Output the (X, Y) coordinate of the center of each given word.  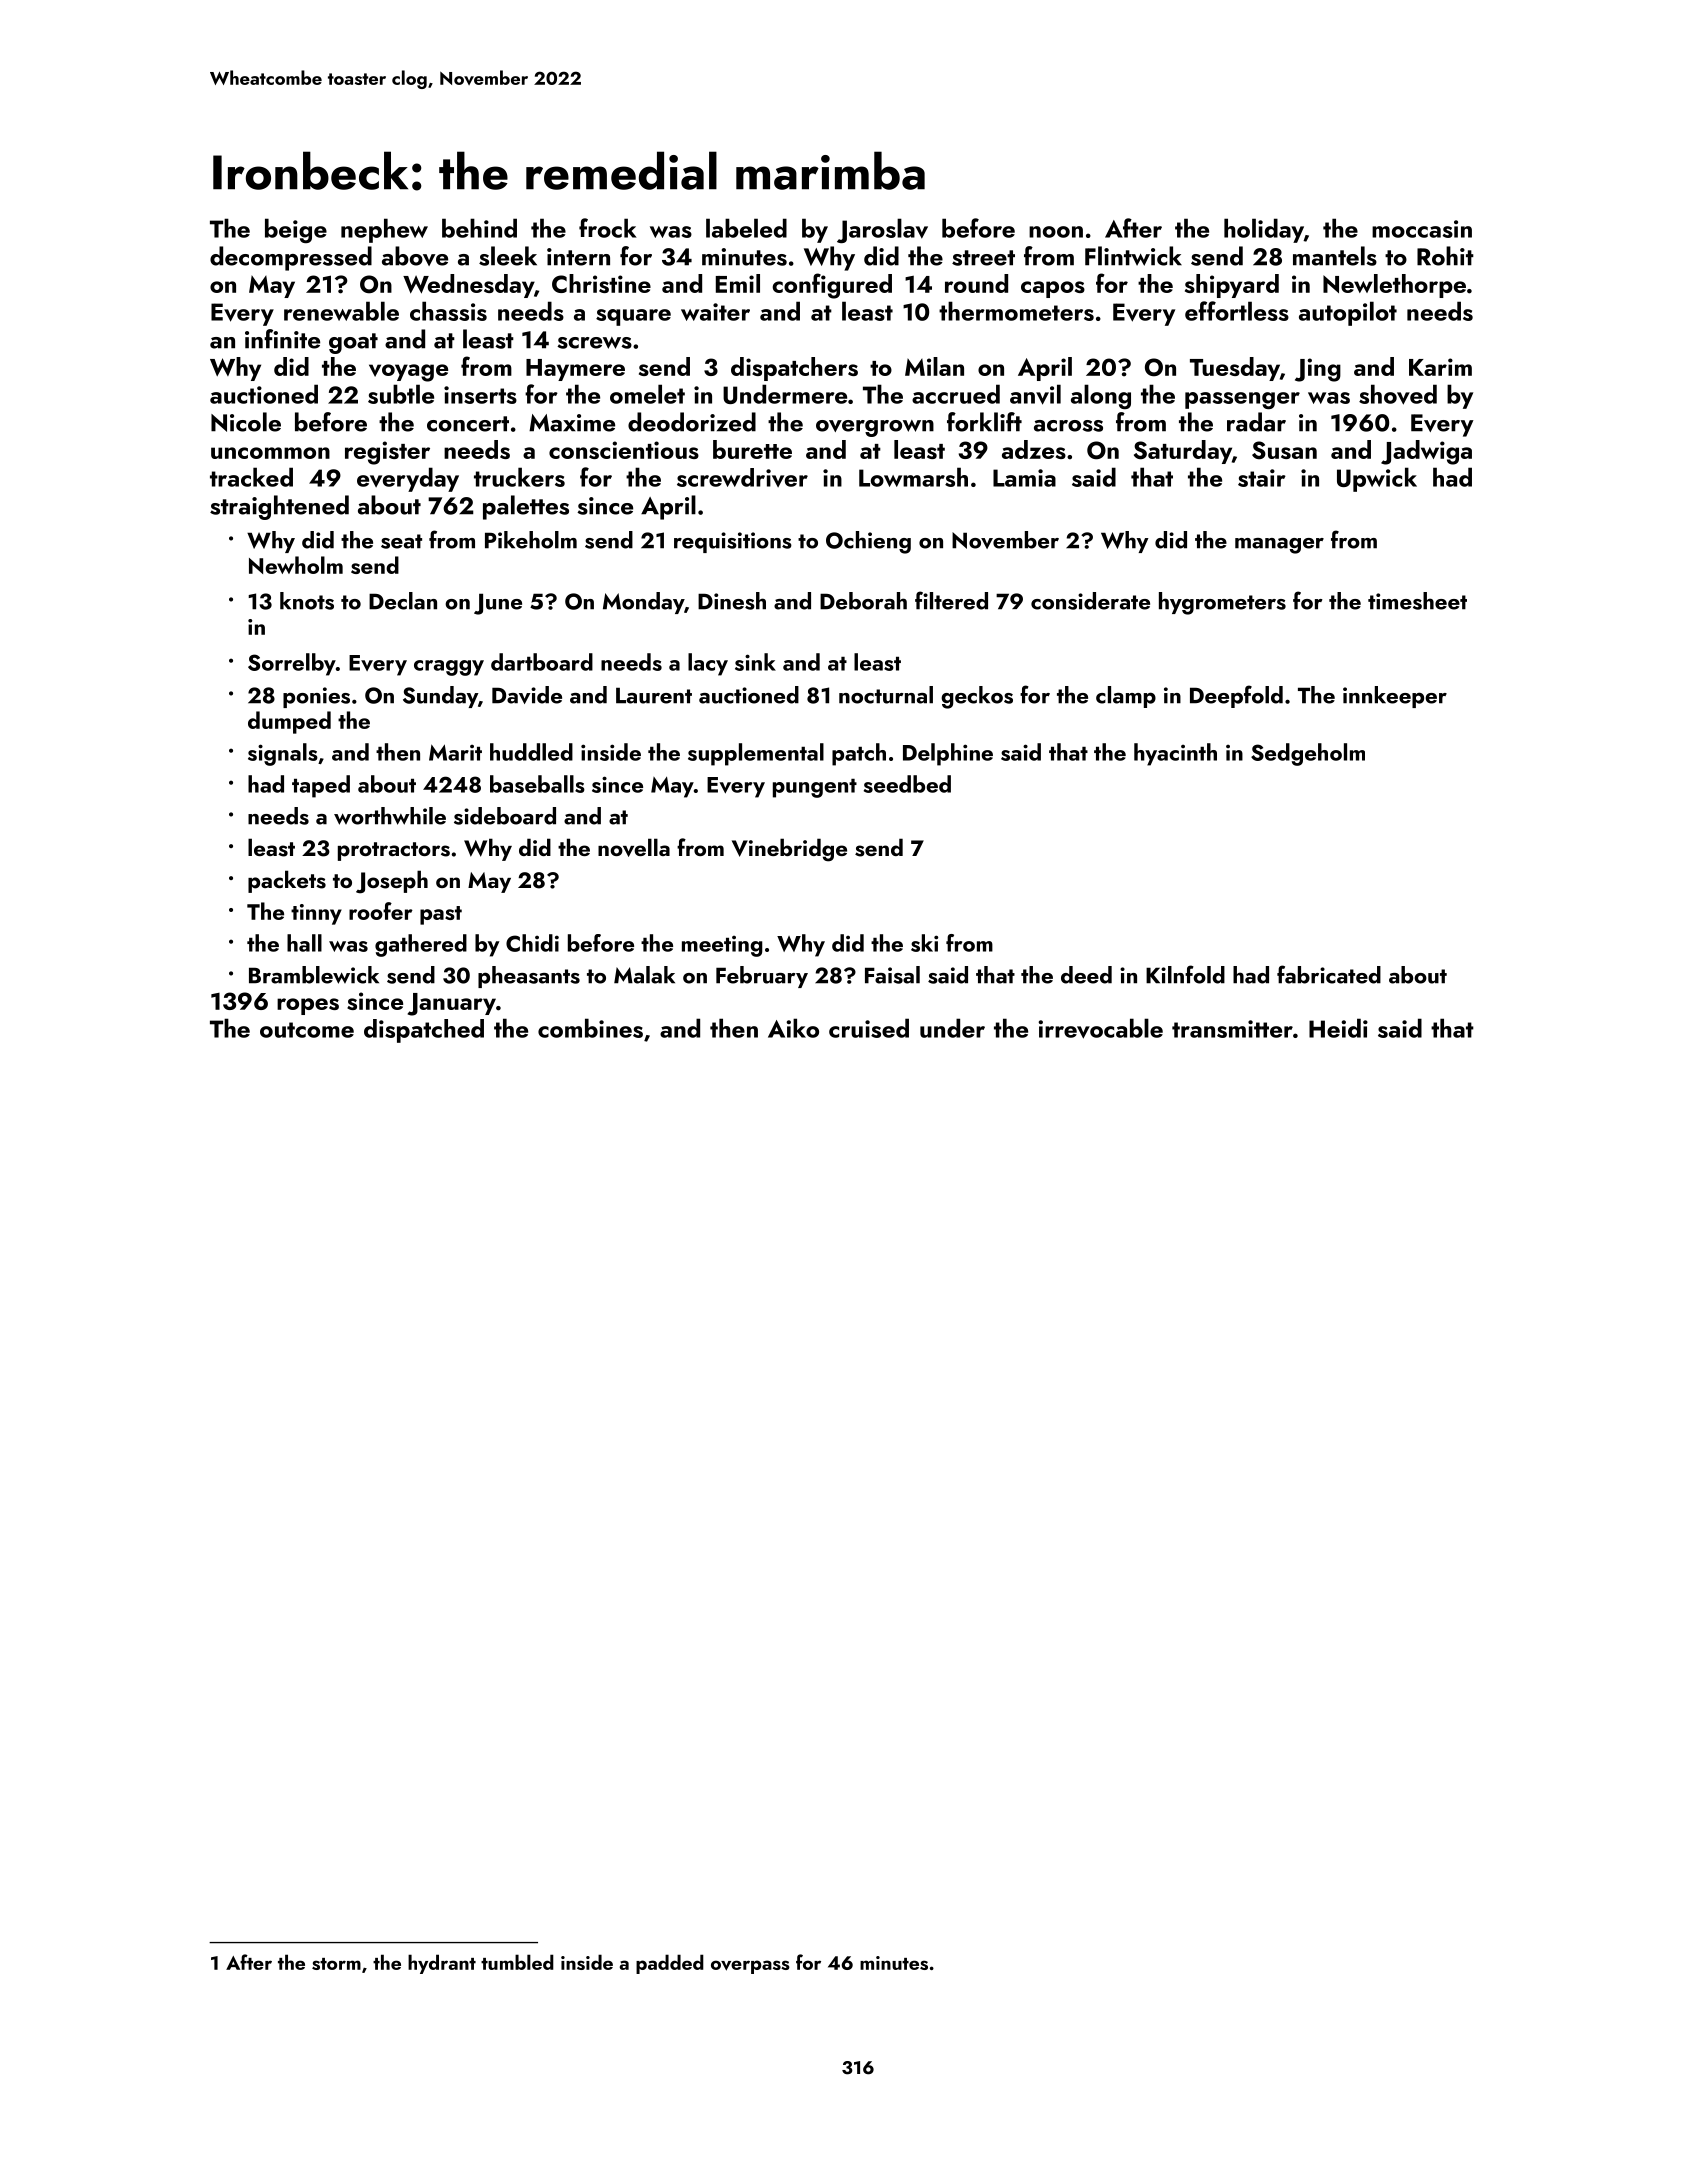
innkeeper (1395, 697)
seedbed (907, 784)
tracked (251, 477)
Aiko (793, 1028)
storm (336, 1964)
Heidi (1338, 1028)
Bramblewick (314, 975)
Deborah (863, 601)
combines (590, 1028)
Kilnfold (1185, 974)
